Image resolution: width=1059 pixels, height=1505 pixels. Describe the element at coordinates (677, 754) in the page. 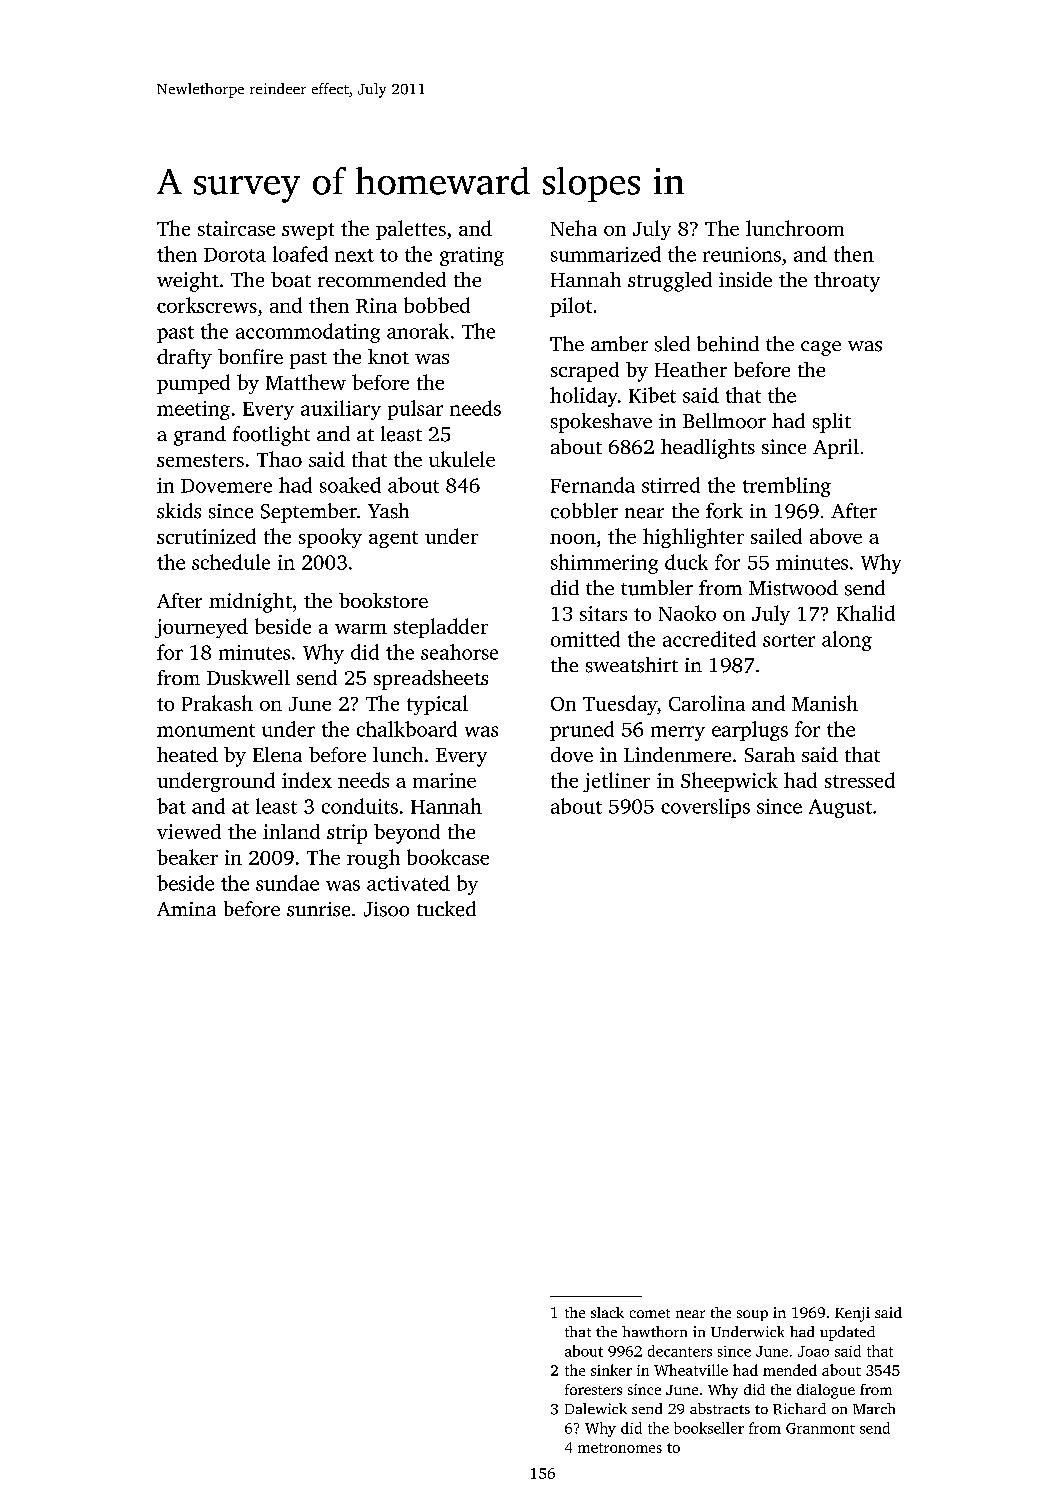

I see `Lindenmere` at that location.
